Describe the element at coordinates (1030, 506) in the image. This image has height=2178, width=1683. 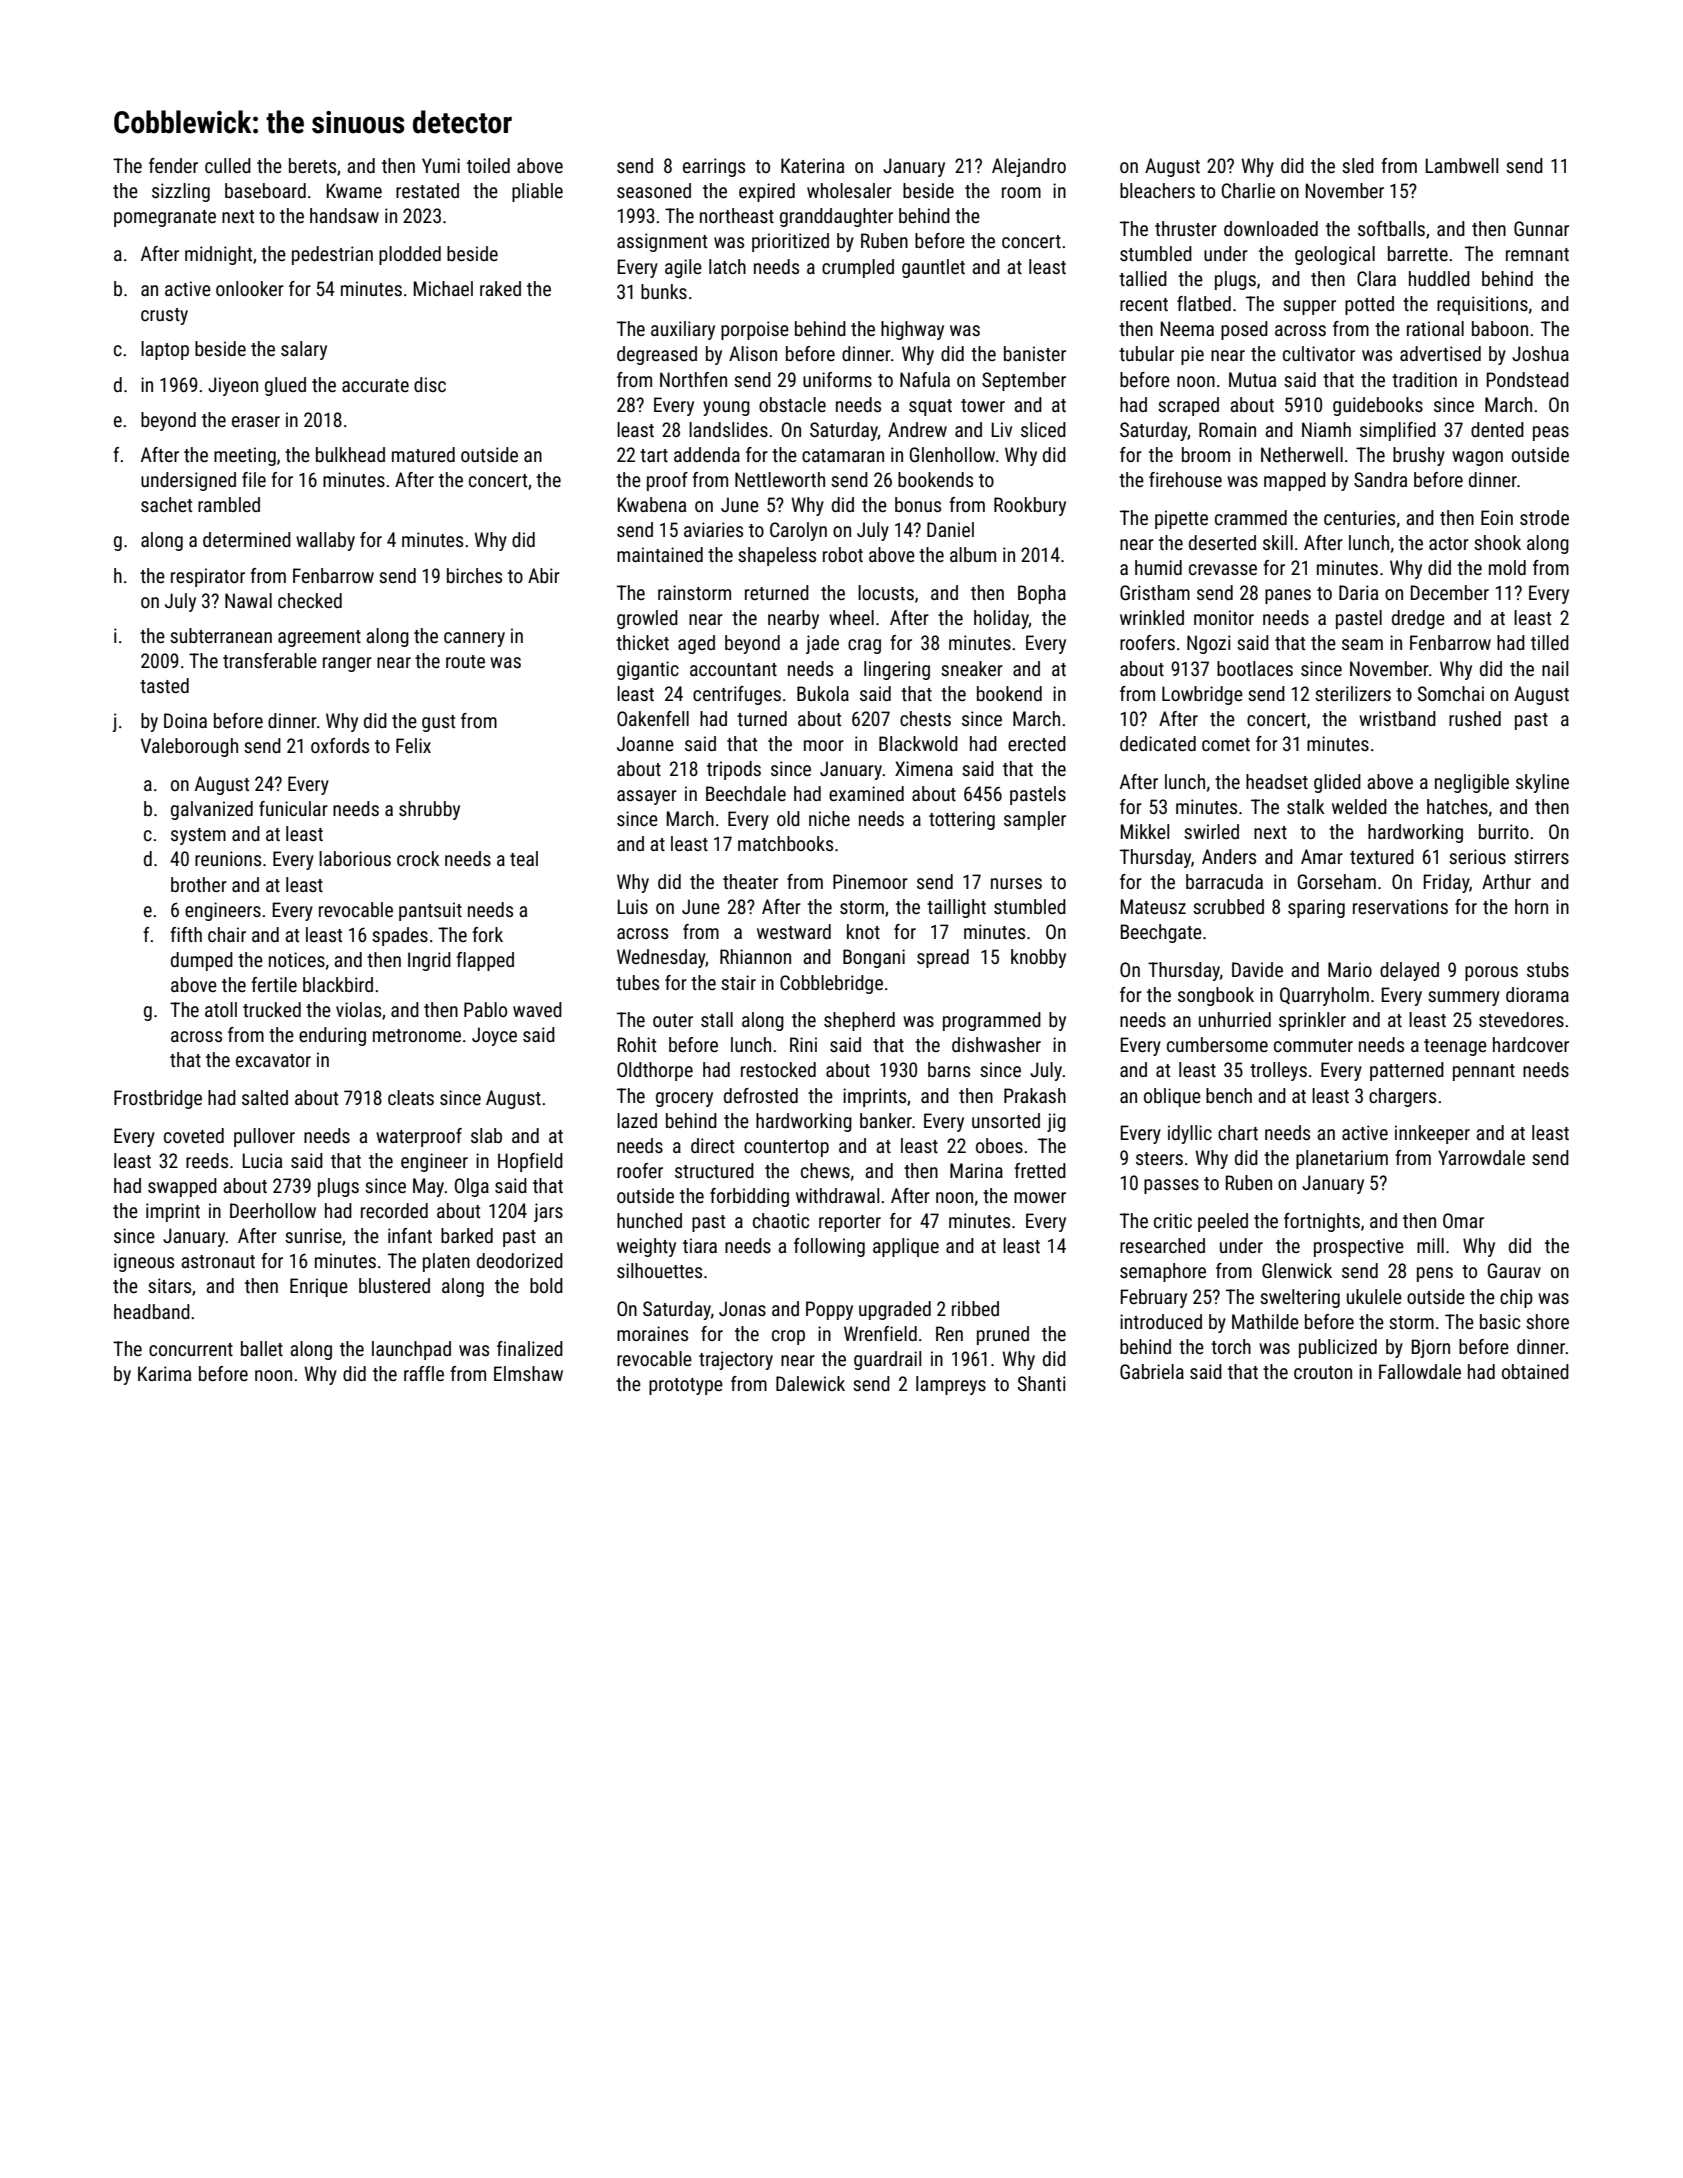
I see `Rookbury` at that location.
